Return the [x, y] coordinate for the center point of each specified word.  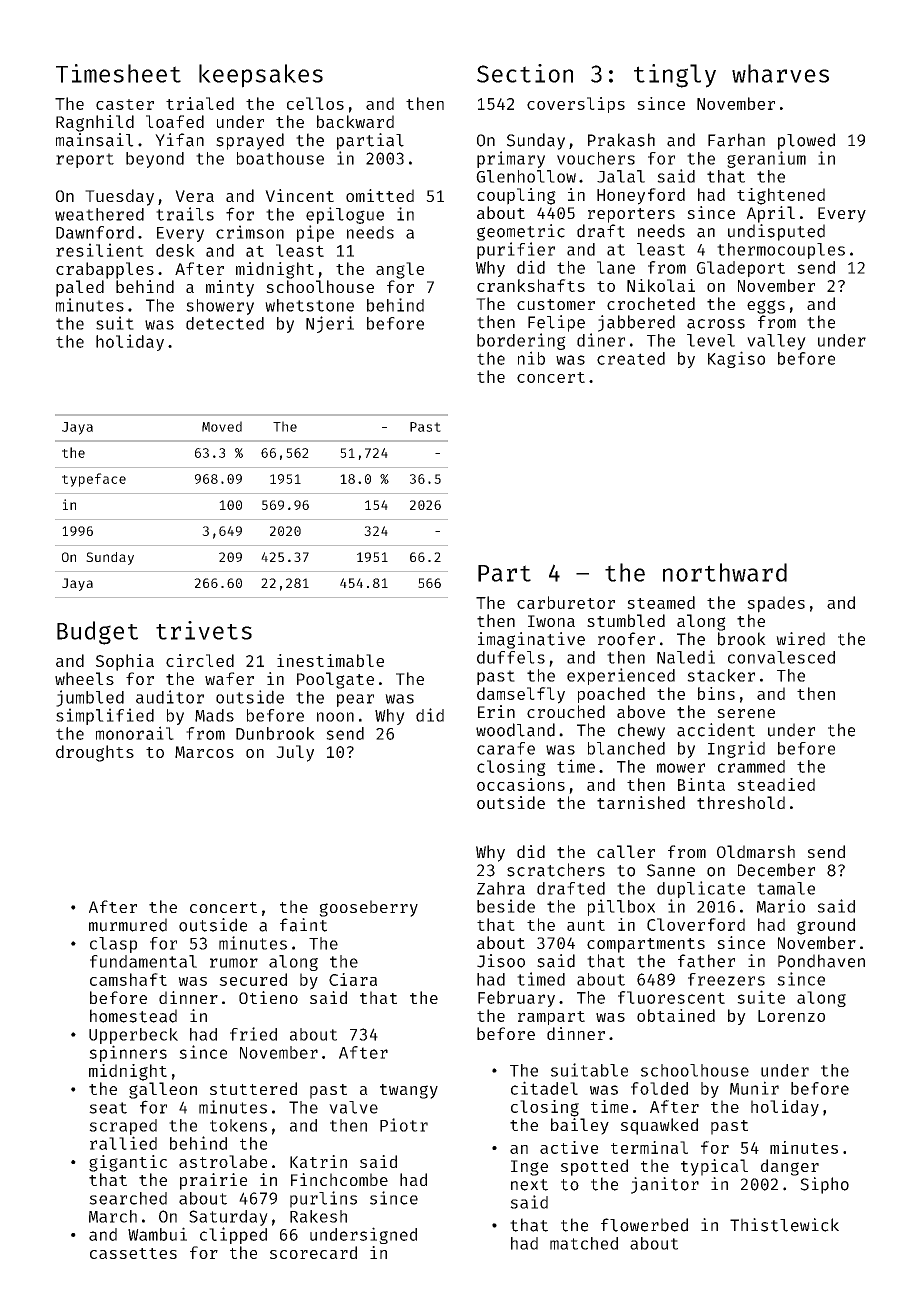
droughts [95, 753]
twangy [409, 1091]
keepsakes [261, 76]
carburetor [566, 602]
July [295, 753]
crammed [751, 766]
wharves [780, 73]
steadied [776, 784]
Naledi [686, 657]
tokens [238, 1125]
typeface [94, 480]
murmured [128, 925]
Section [525, 73]
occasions [521, 784]
